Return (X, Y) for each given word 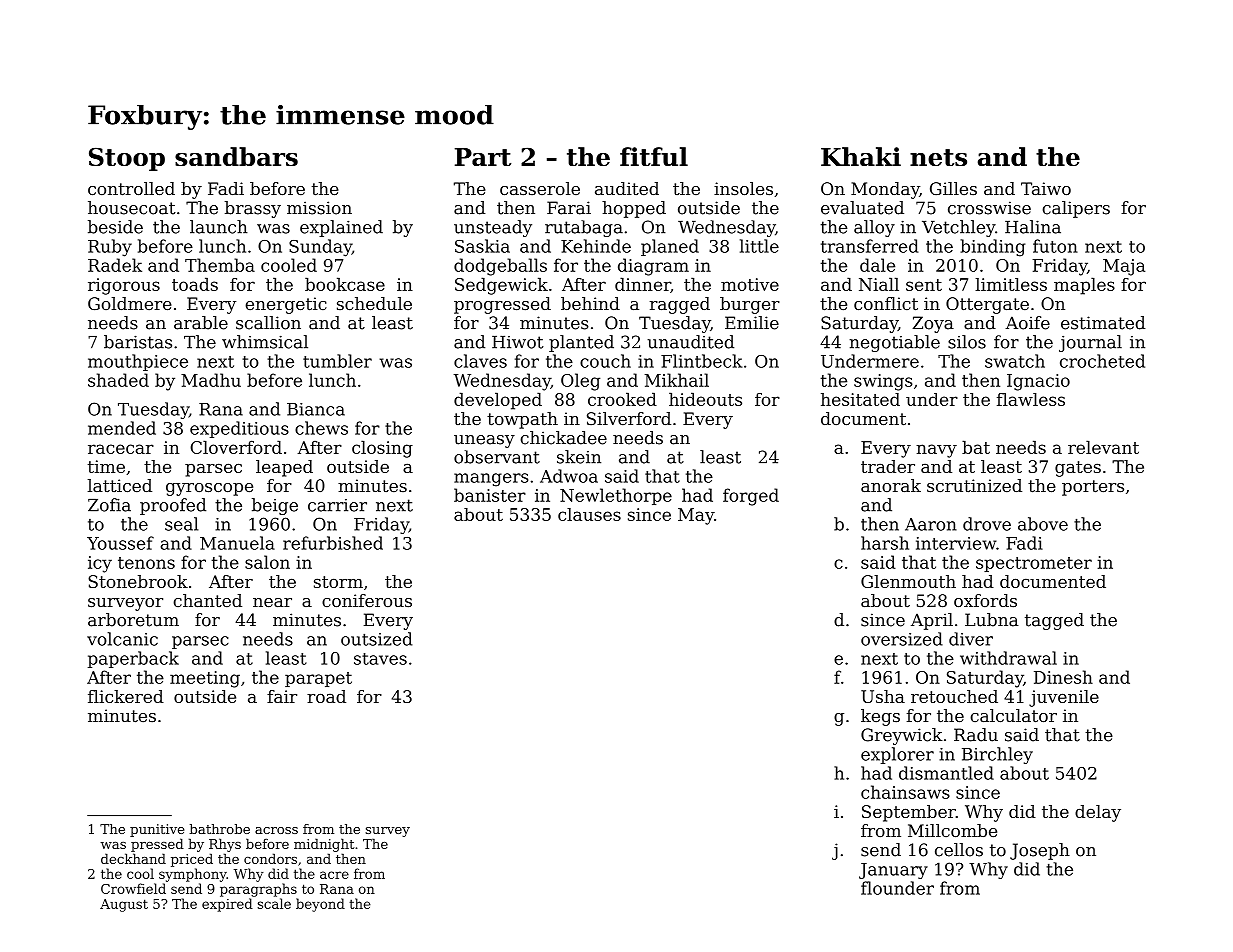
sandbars (236, 156)
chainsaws (905, 792)
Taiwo (1046, 188)
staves (380, 659)
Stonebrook (138, 581)
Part (483, 157)
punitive (157, 830)
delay (1098, 813)
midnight (324, 845)
